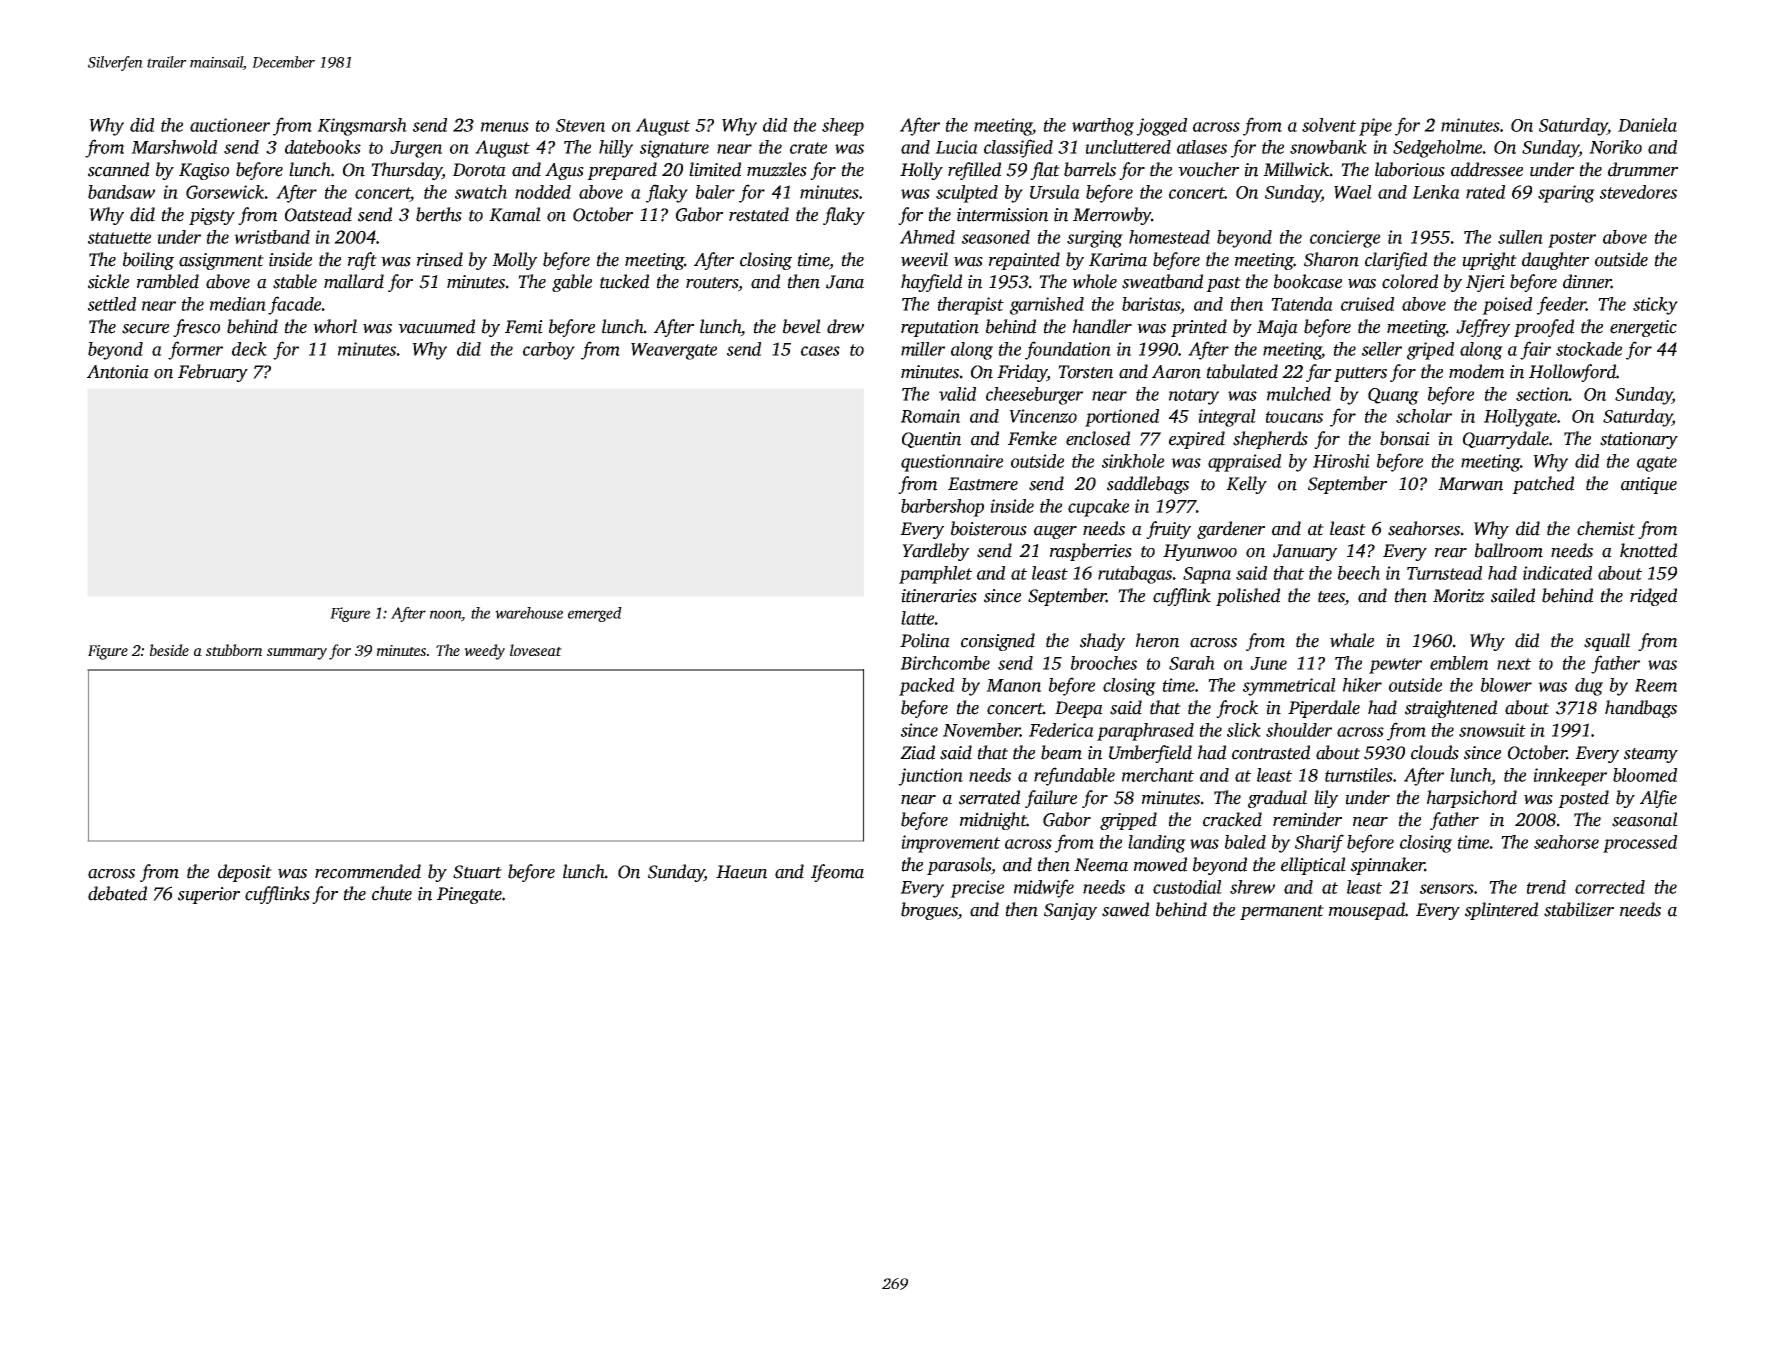 Image resolution: width=1765 pixels, height=1363 pixels. I want to click on Femi, so click(524, 327).
